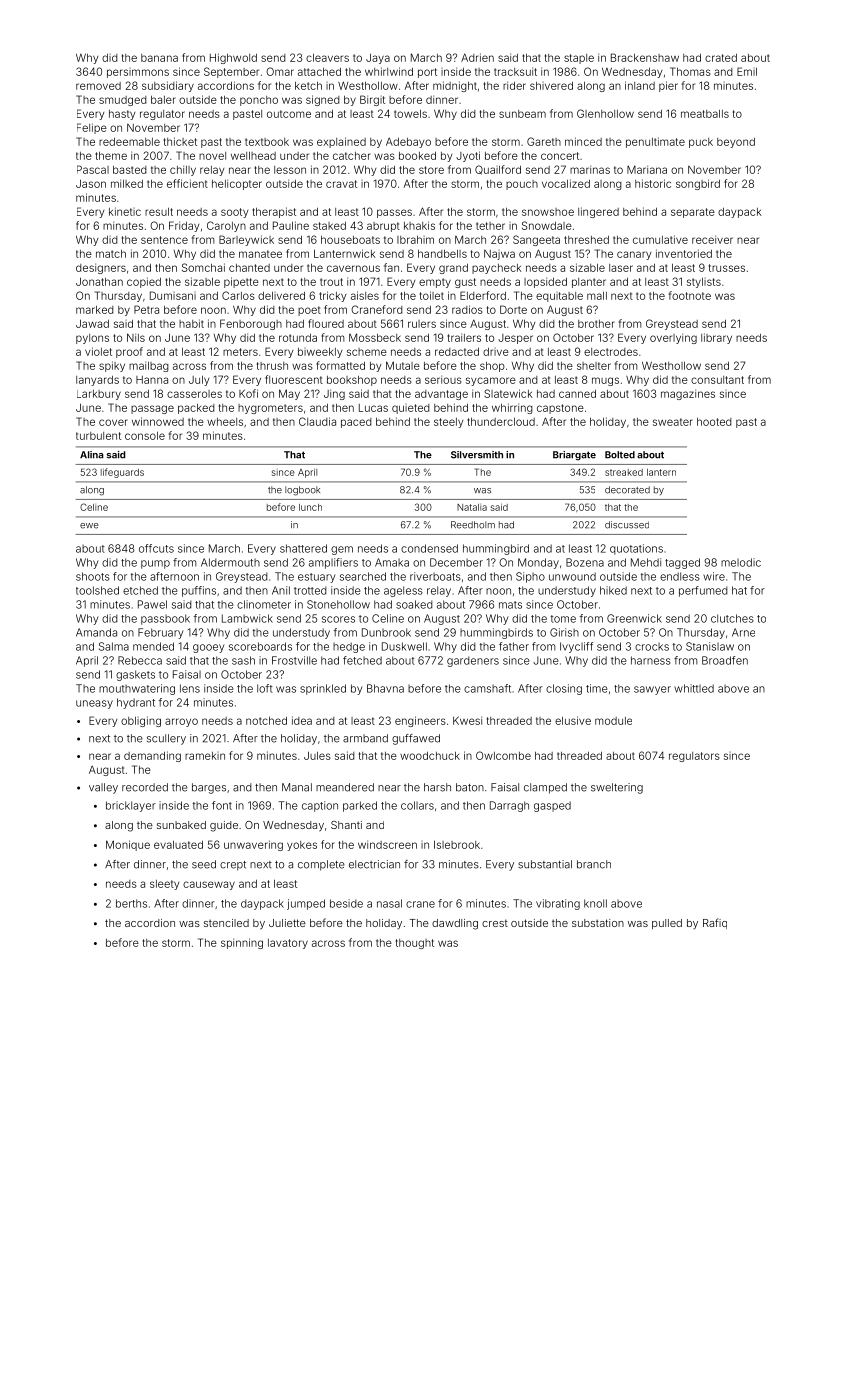 The height and width of the screenshot is (1400, 849). What do you see at coordinates (415, 944) in the screenshot?
I see `thought` at bounding box center [415, 944].
